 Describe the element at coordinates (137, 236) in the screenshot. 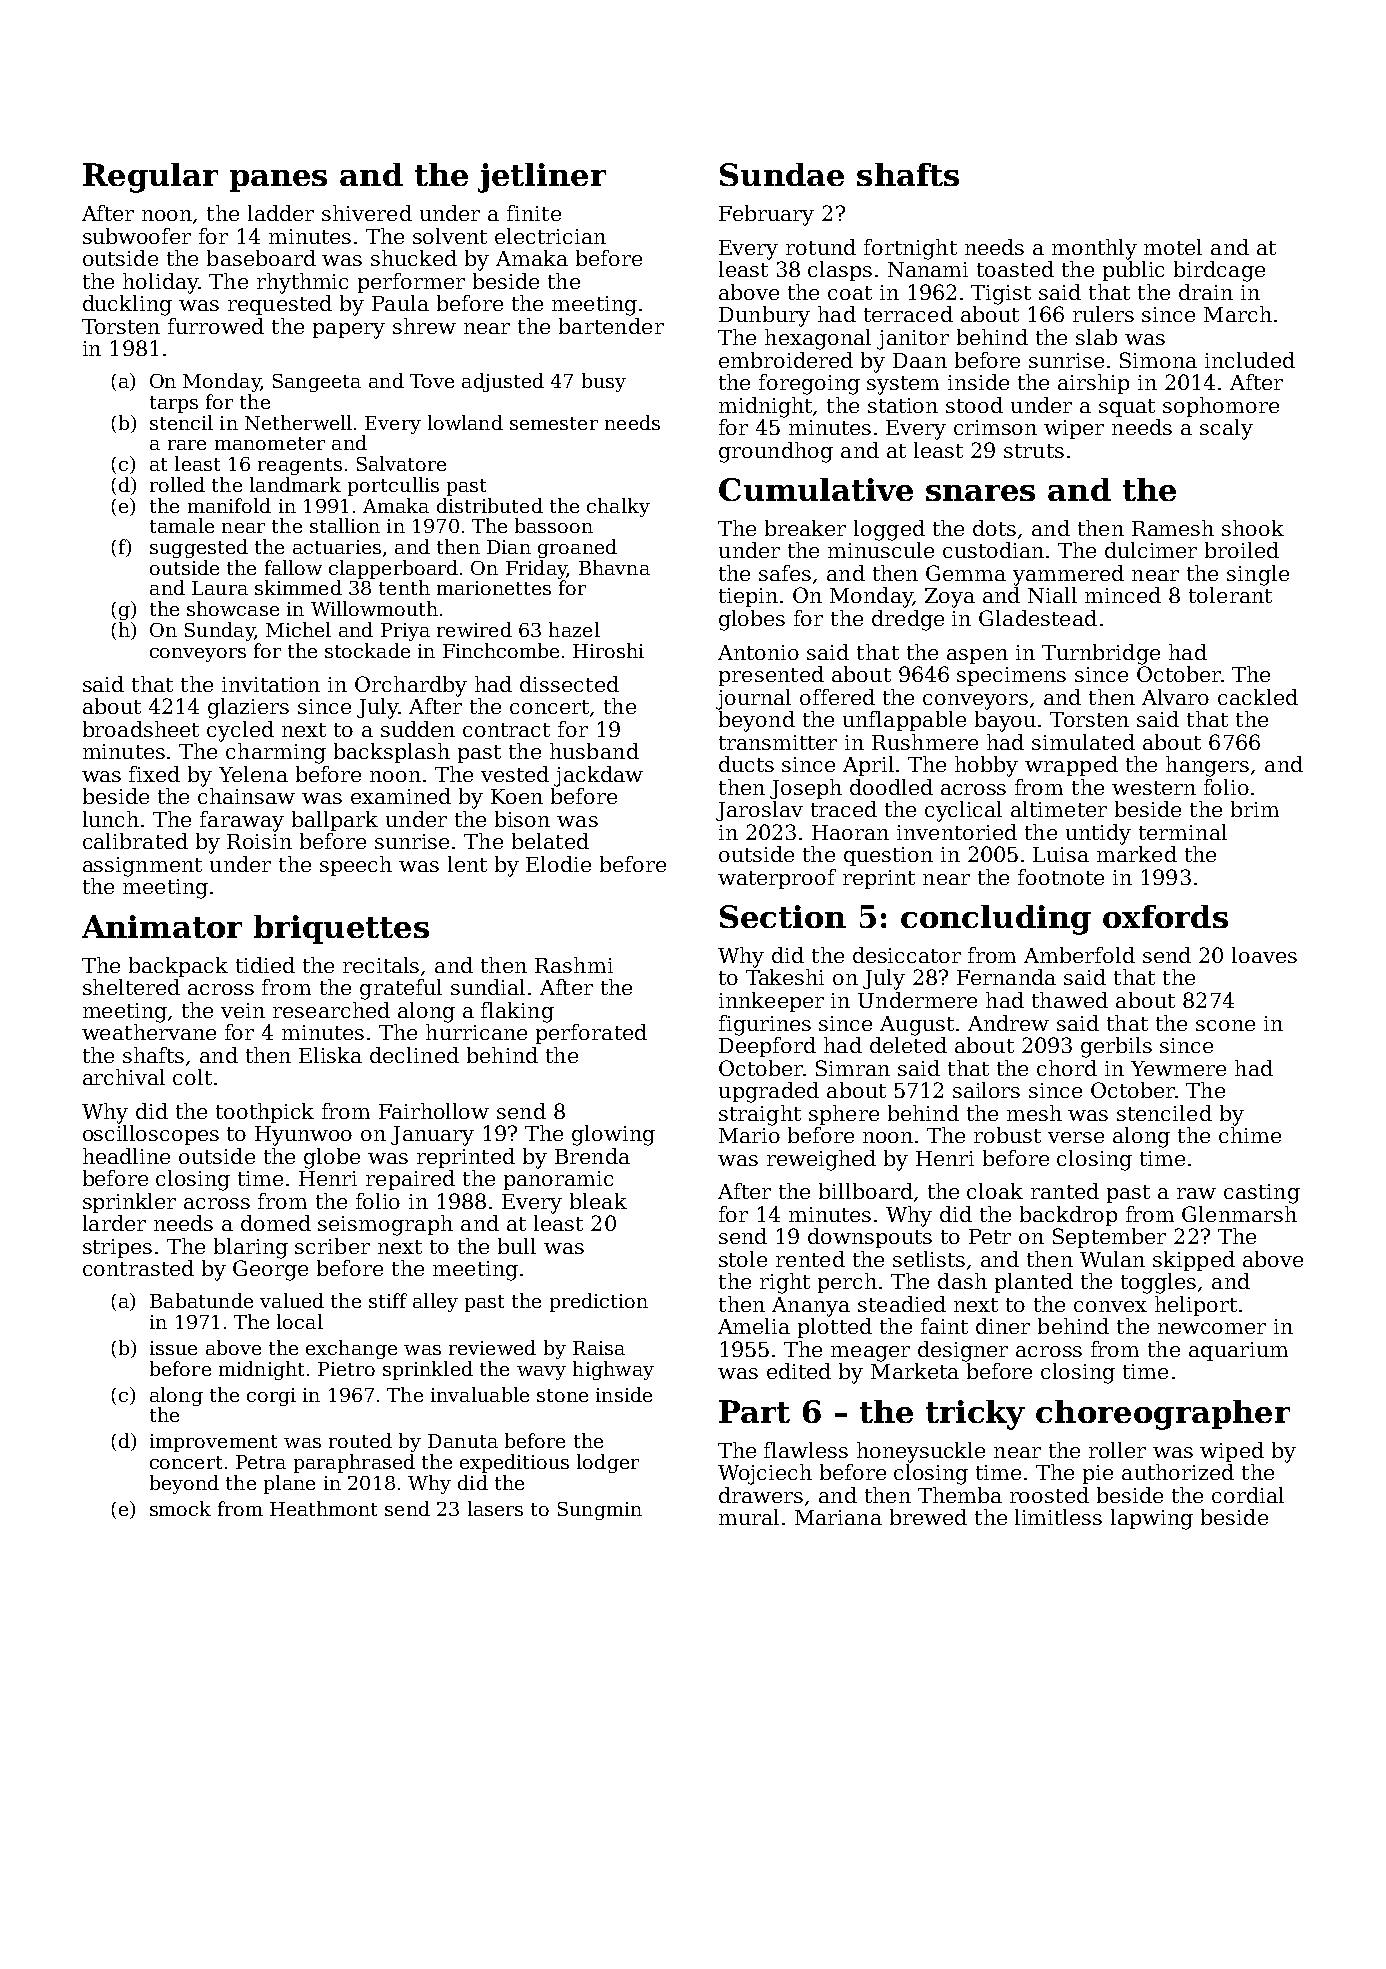

I see `subwoofer` at that location.
